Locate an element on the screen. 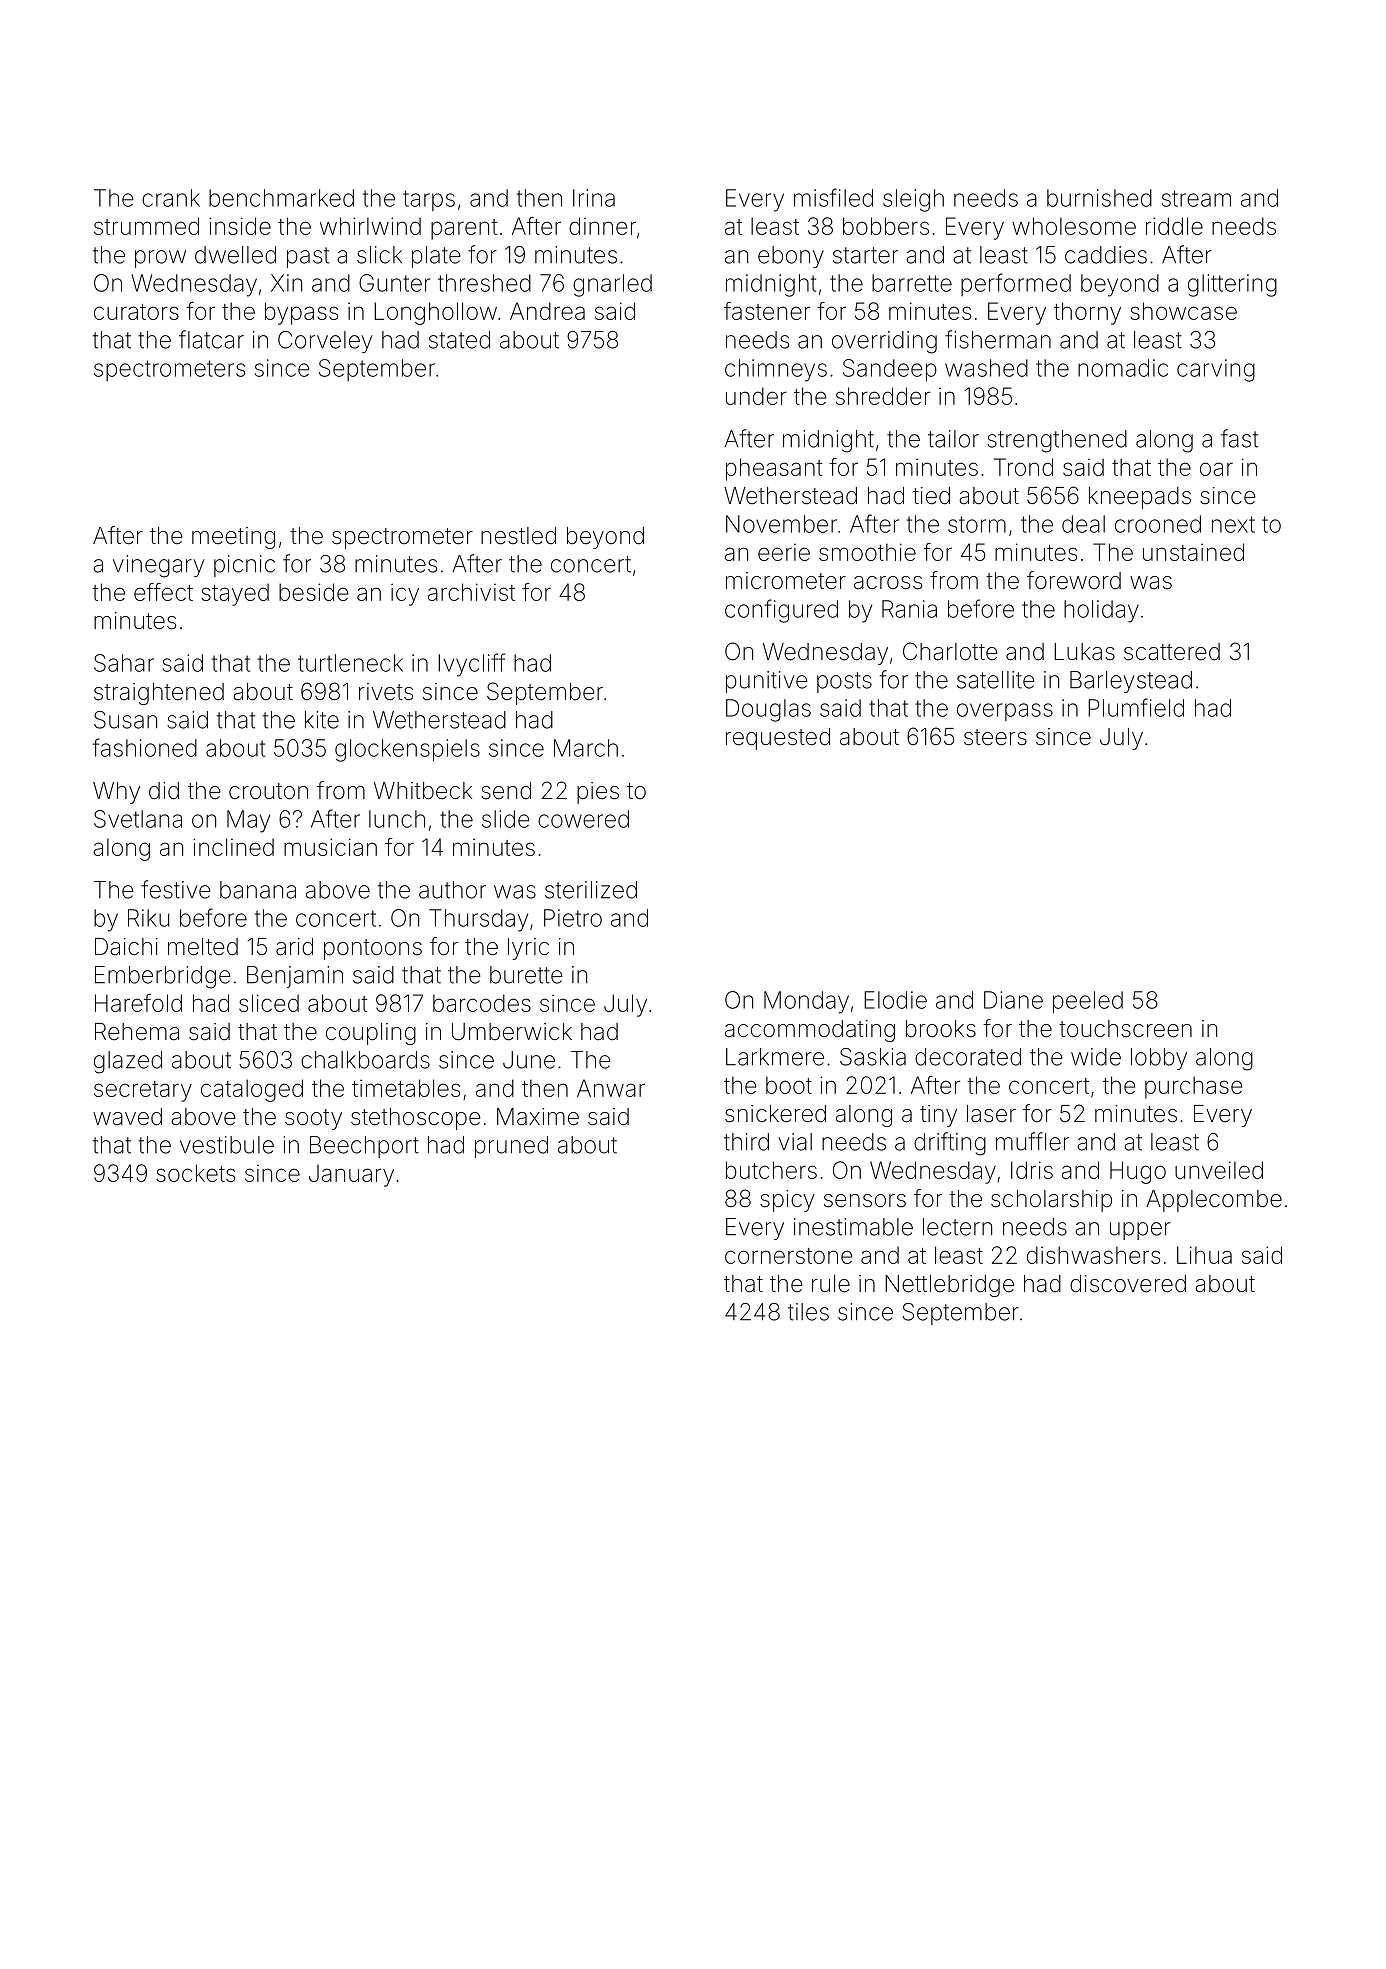 This screenshot has width=1386, height=1969. benchmarked is located at coordinates (281, 198).
